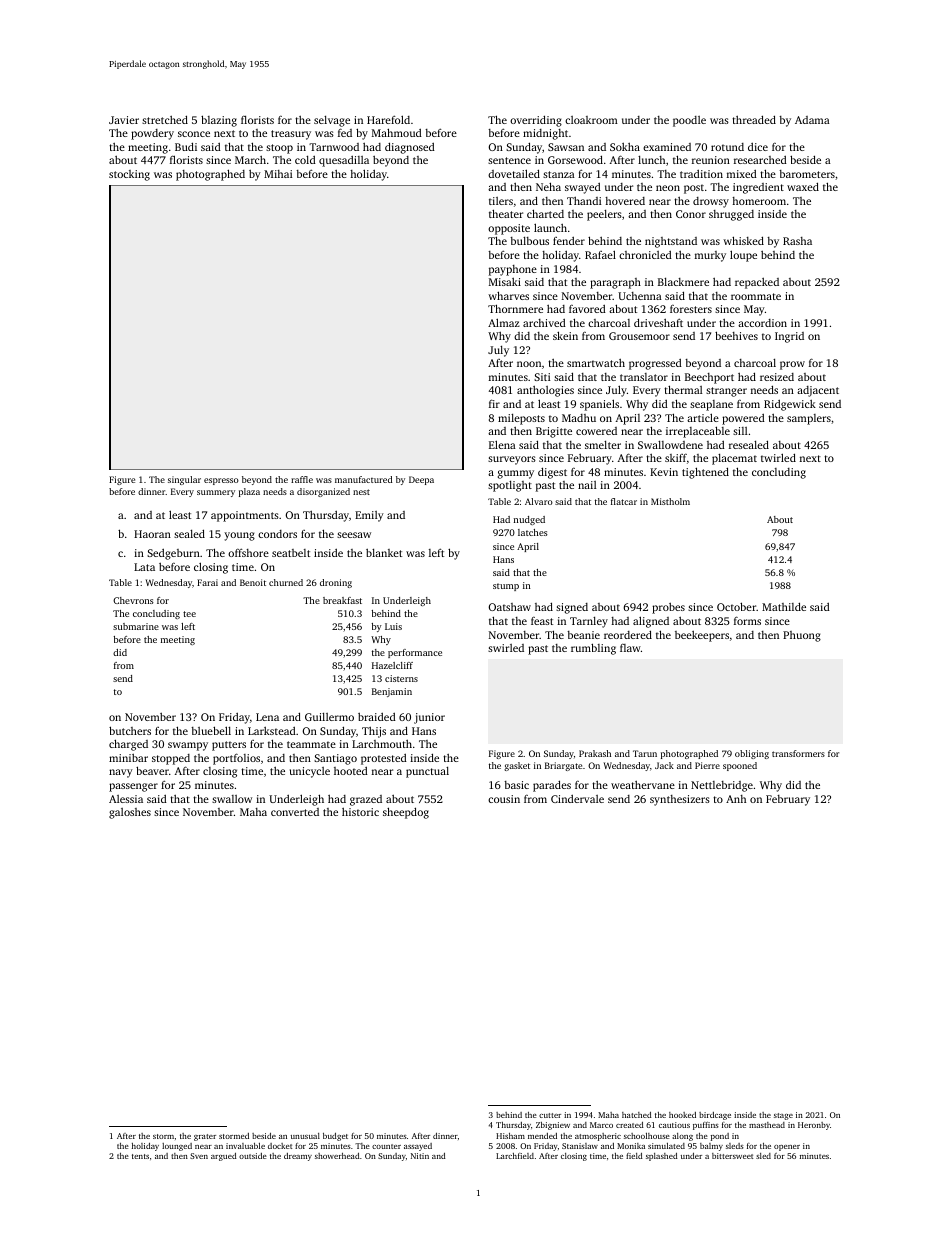  I want to click on singular, so click(184, 480).
